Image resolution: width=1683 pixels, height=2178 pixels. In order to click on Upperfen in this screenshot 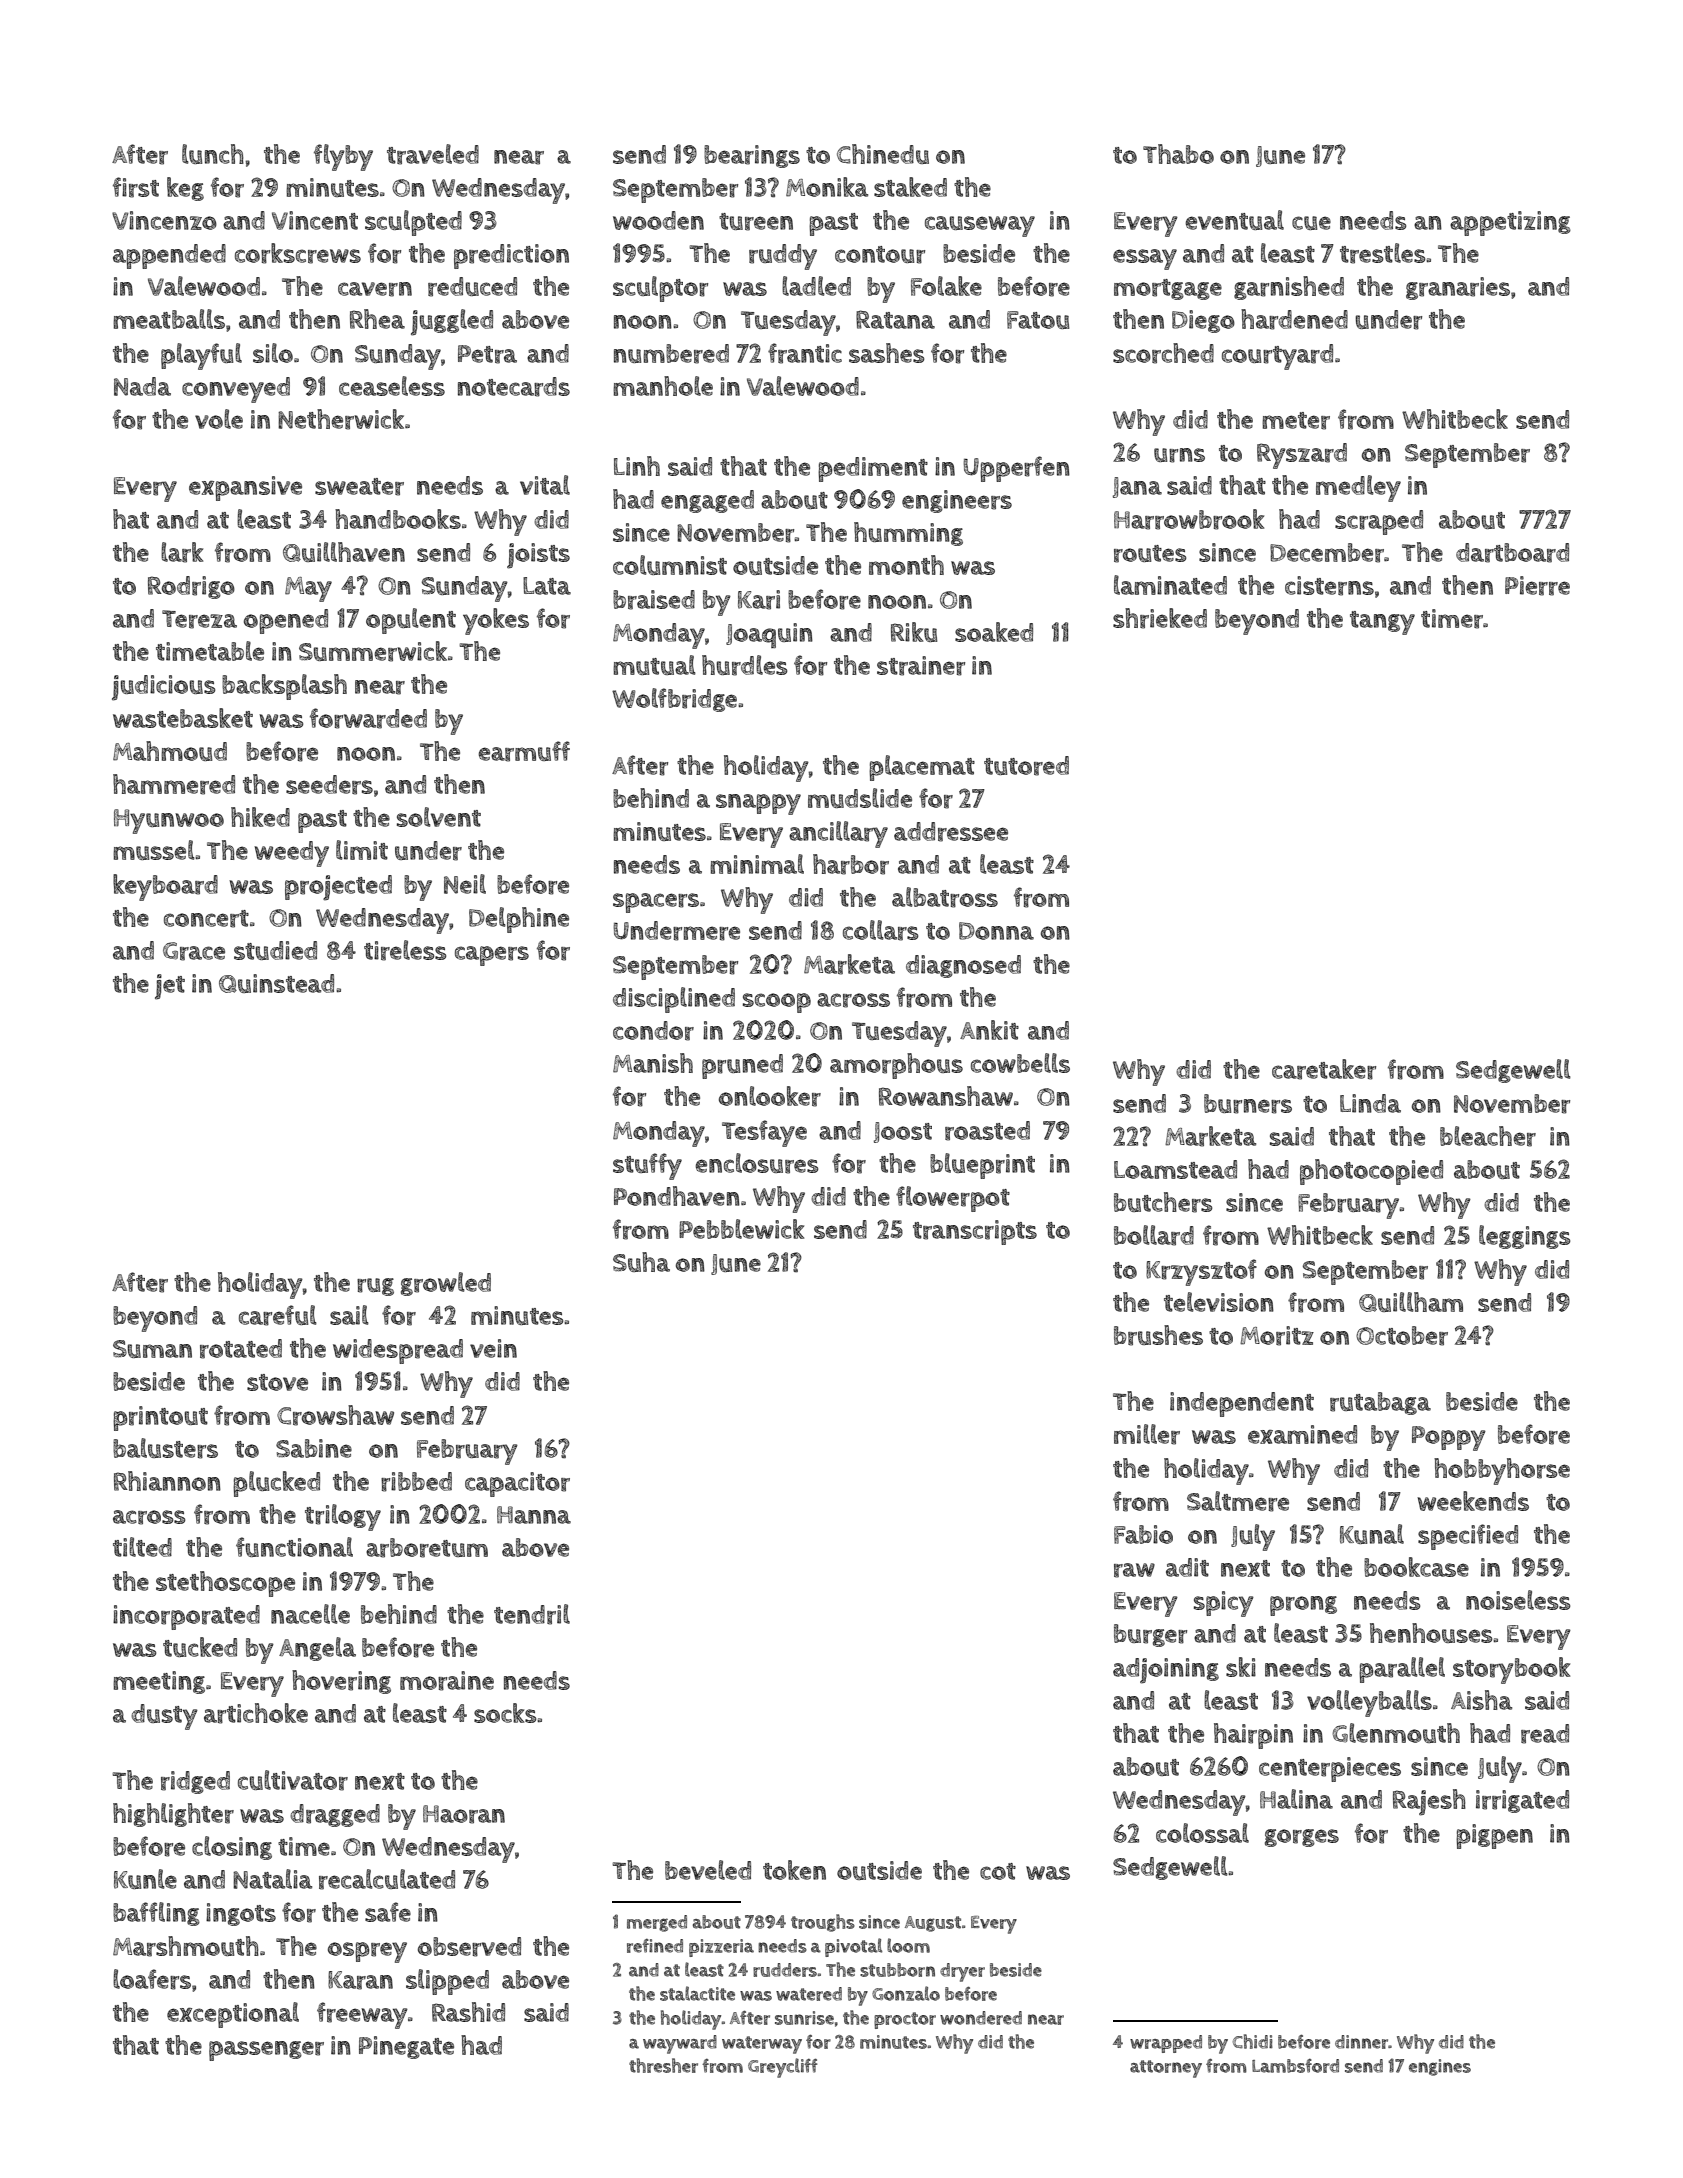, I will do `click(1016, 469)`.
